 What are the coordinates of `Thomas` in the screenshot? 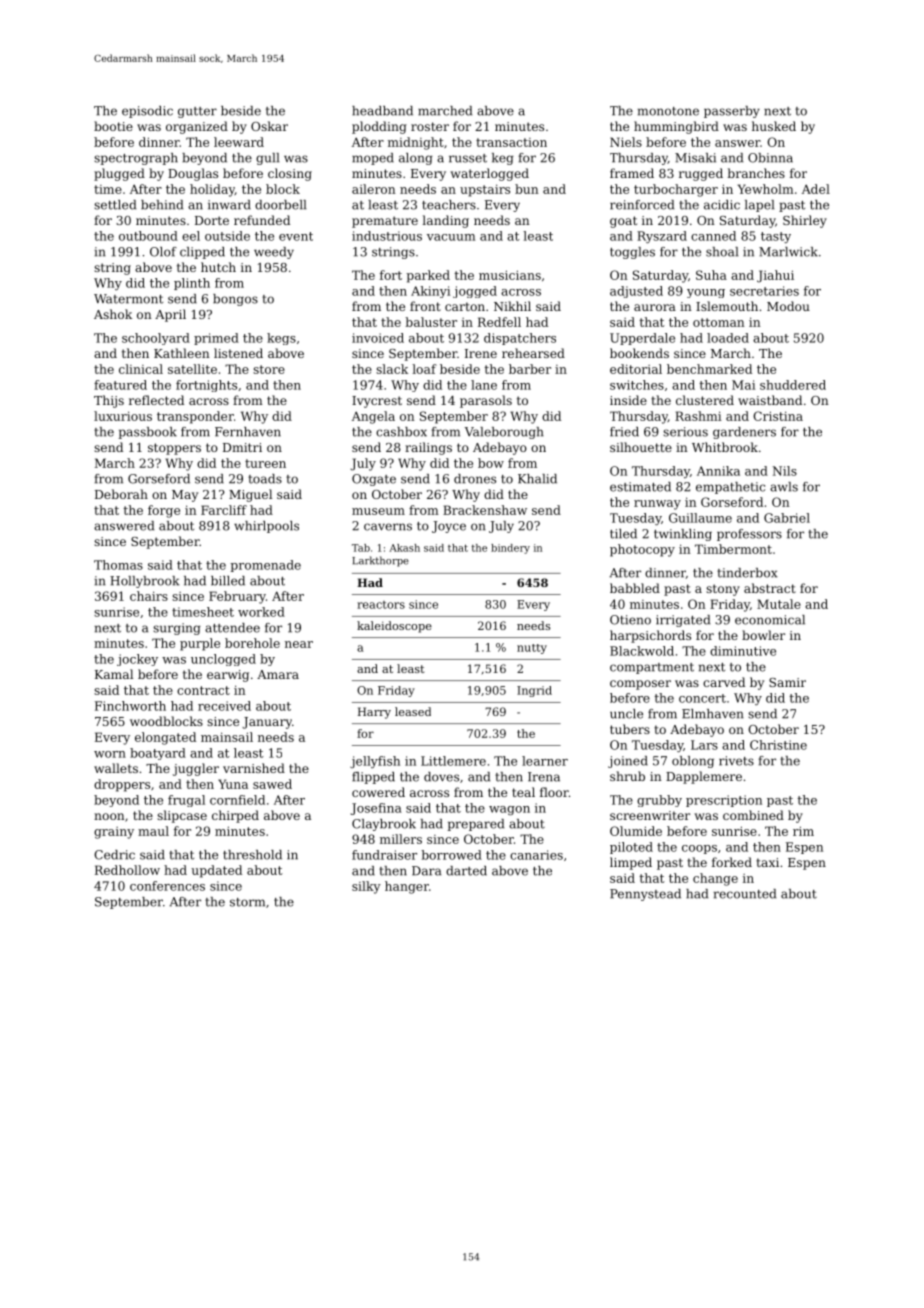 It's located at (118, 565).
